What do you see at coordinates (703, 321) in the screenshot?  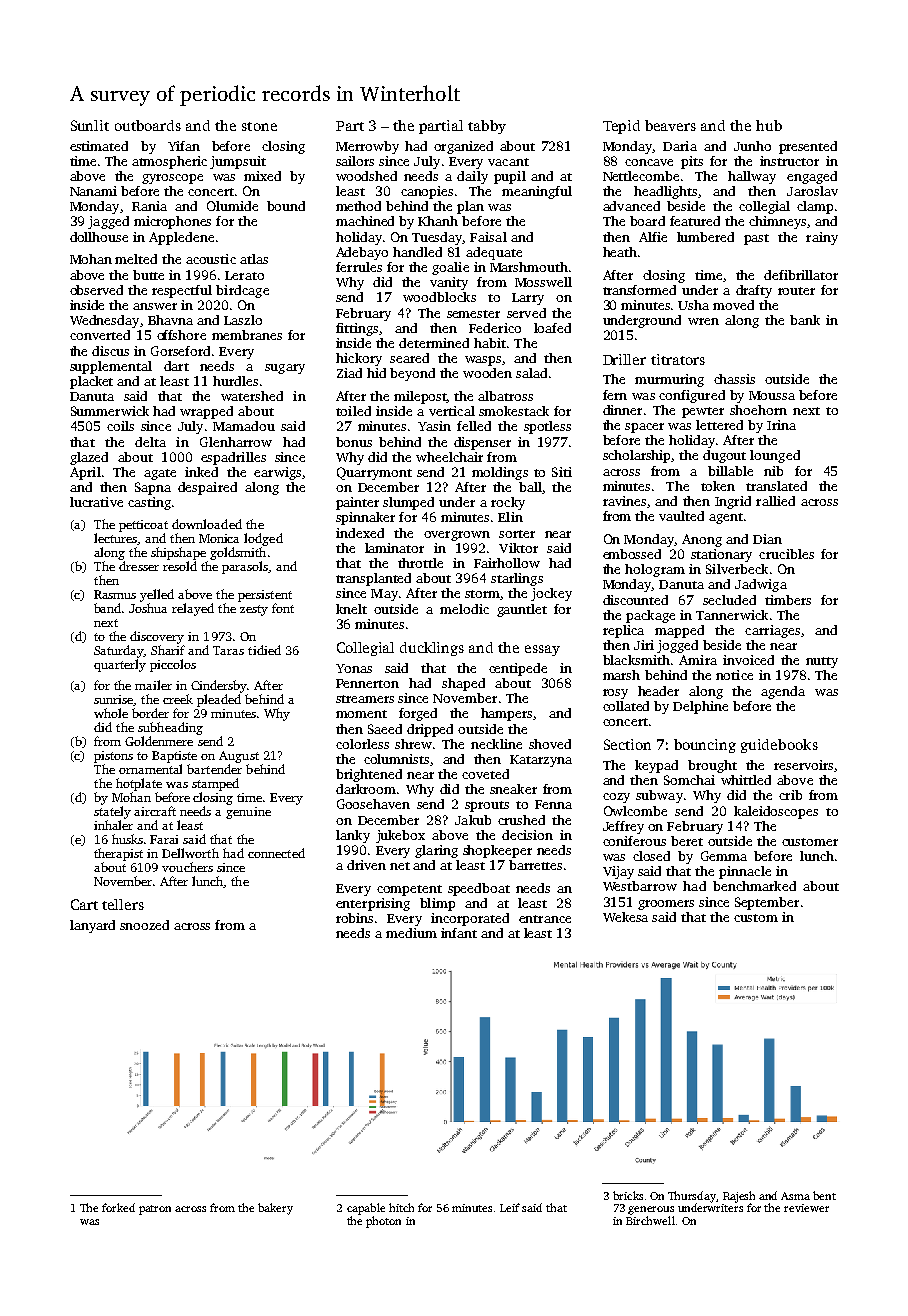 I see `wren` at bounding box center [703, 321].
